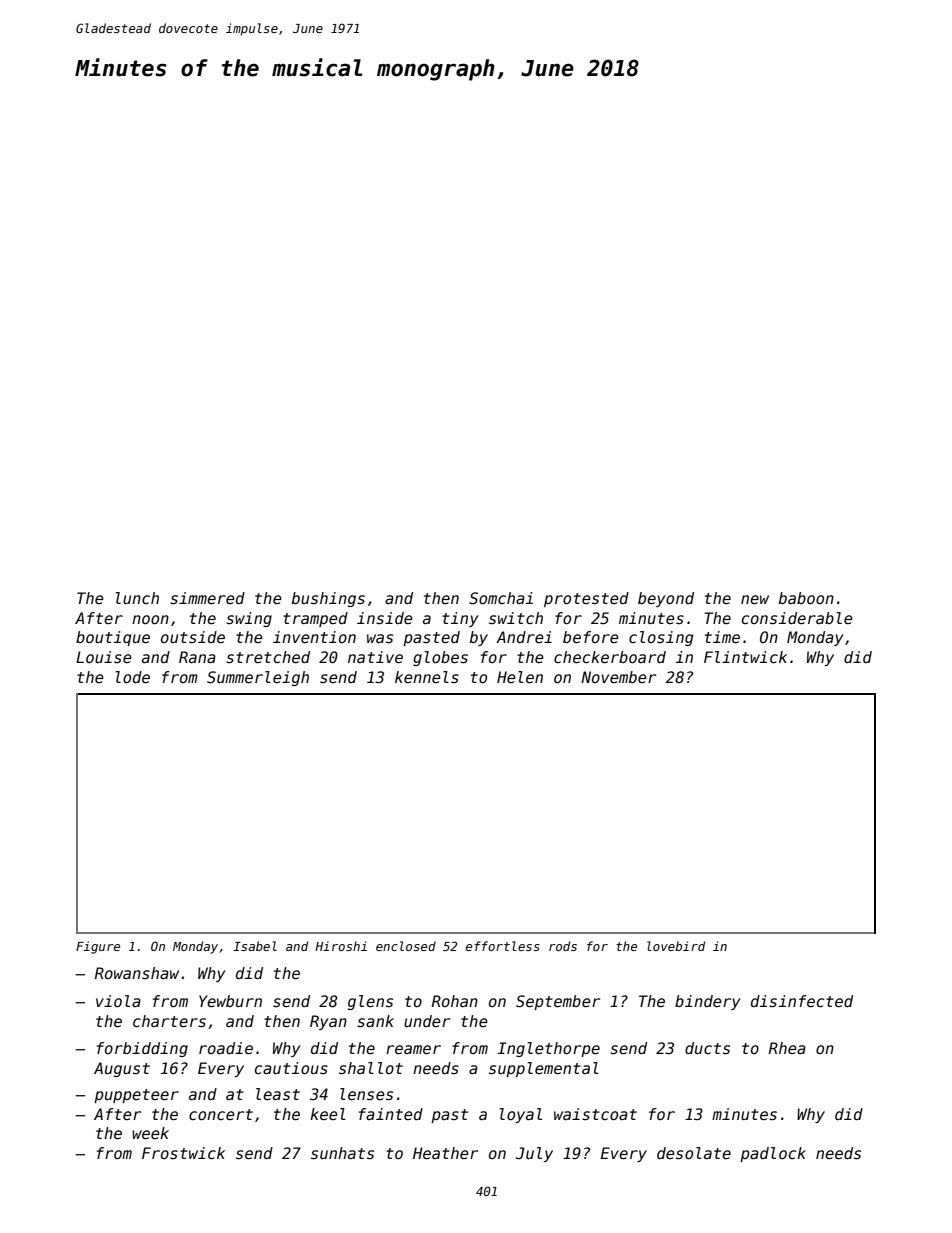 The image size is (952, 1233). What do you see at coordinates (118, 1001) in the screenshot?
I see `viola` at bounding box center [118, 1001].
